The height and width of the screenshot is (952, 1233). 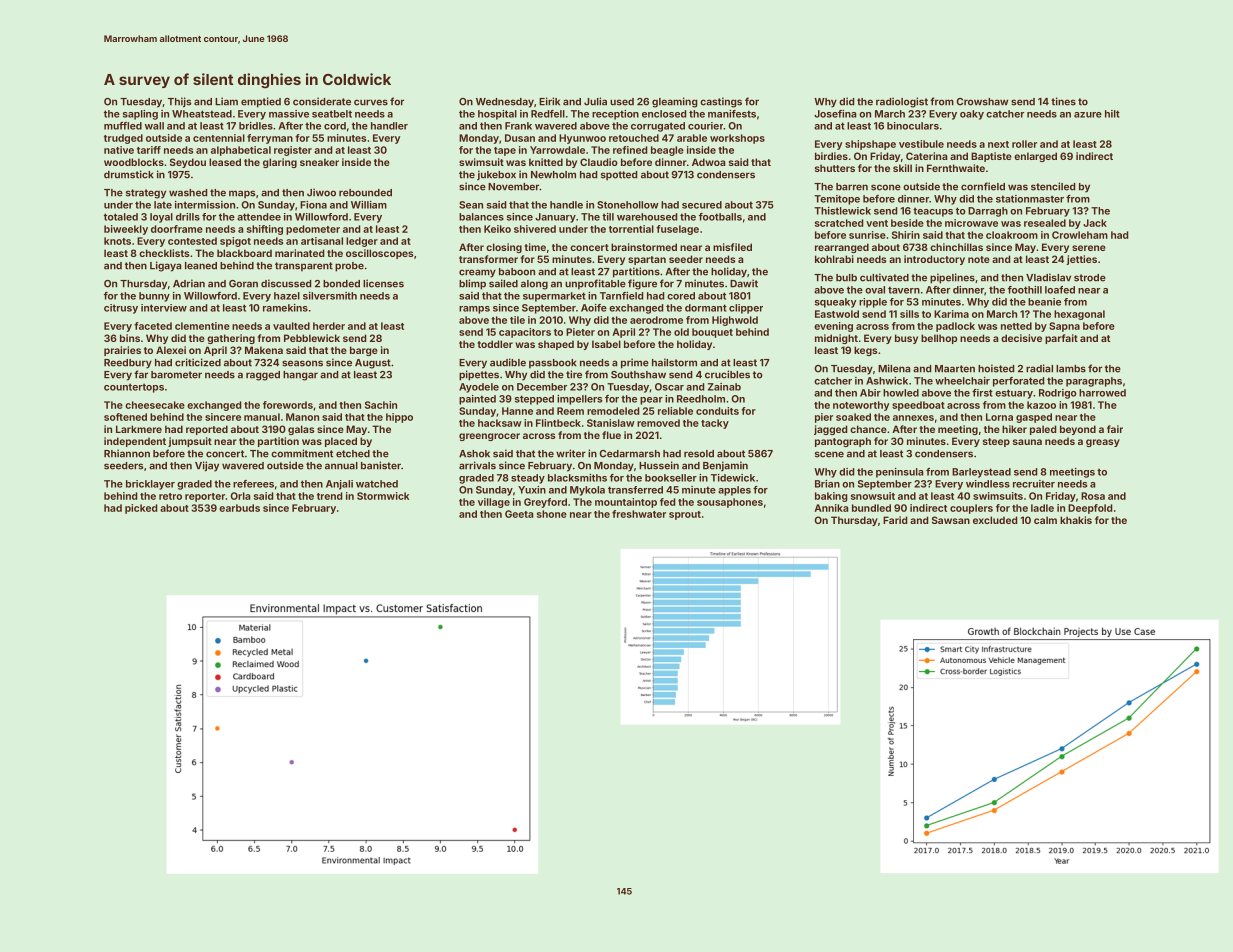 What do you see at coordinates (180, 102) in the screenshot?
I see `Thijs` at bounding box center [180, 102].
